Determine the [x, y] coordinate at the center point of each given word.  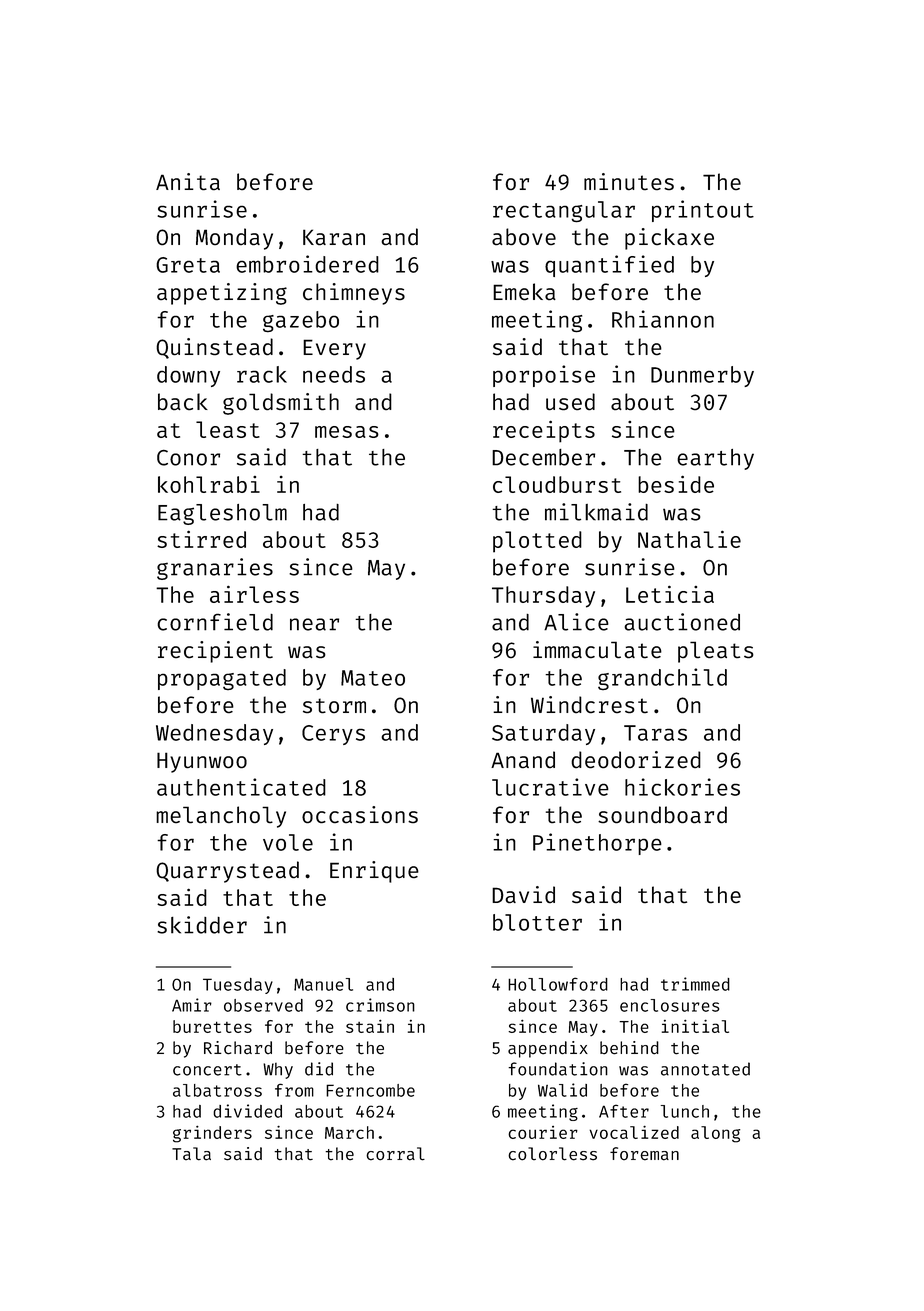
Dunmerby [702, 376]
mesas [347, 432]
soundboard [662, 814]
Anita [188, 181]
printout [703, 211]
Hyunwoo [202, 762]
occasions [360, 814]
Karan [334, 237]
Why [278, 1071]
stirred [201, 539]
